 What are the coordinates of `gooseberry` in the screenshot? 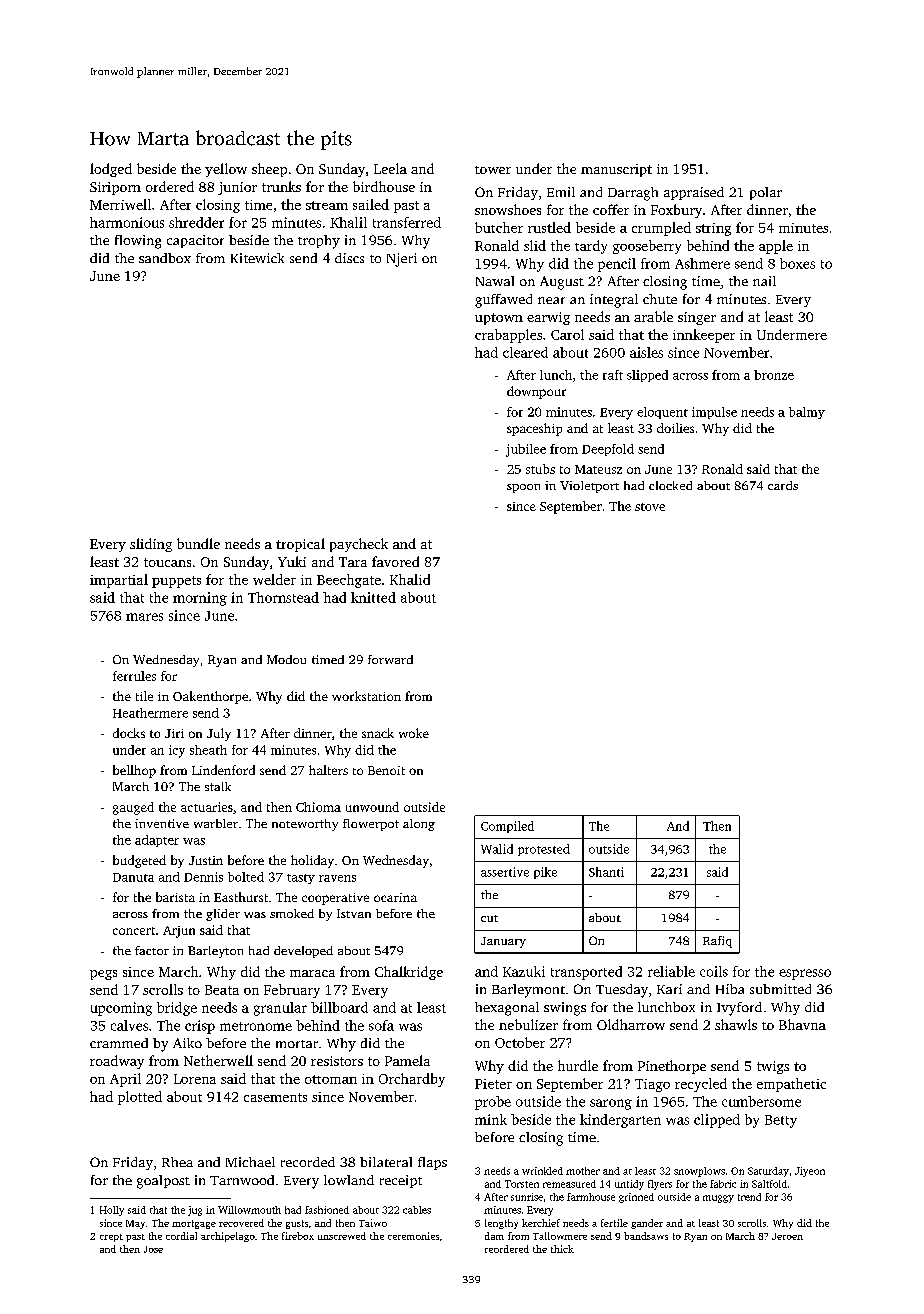 It's located at (647, 247).
